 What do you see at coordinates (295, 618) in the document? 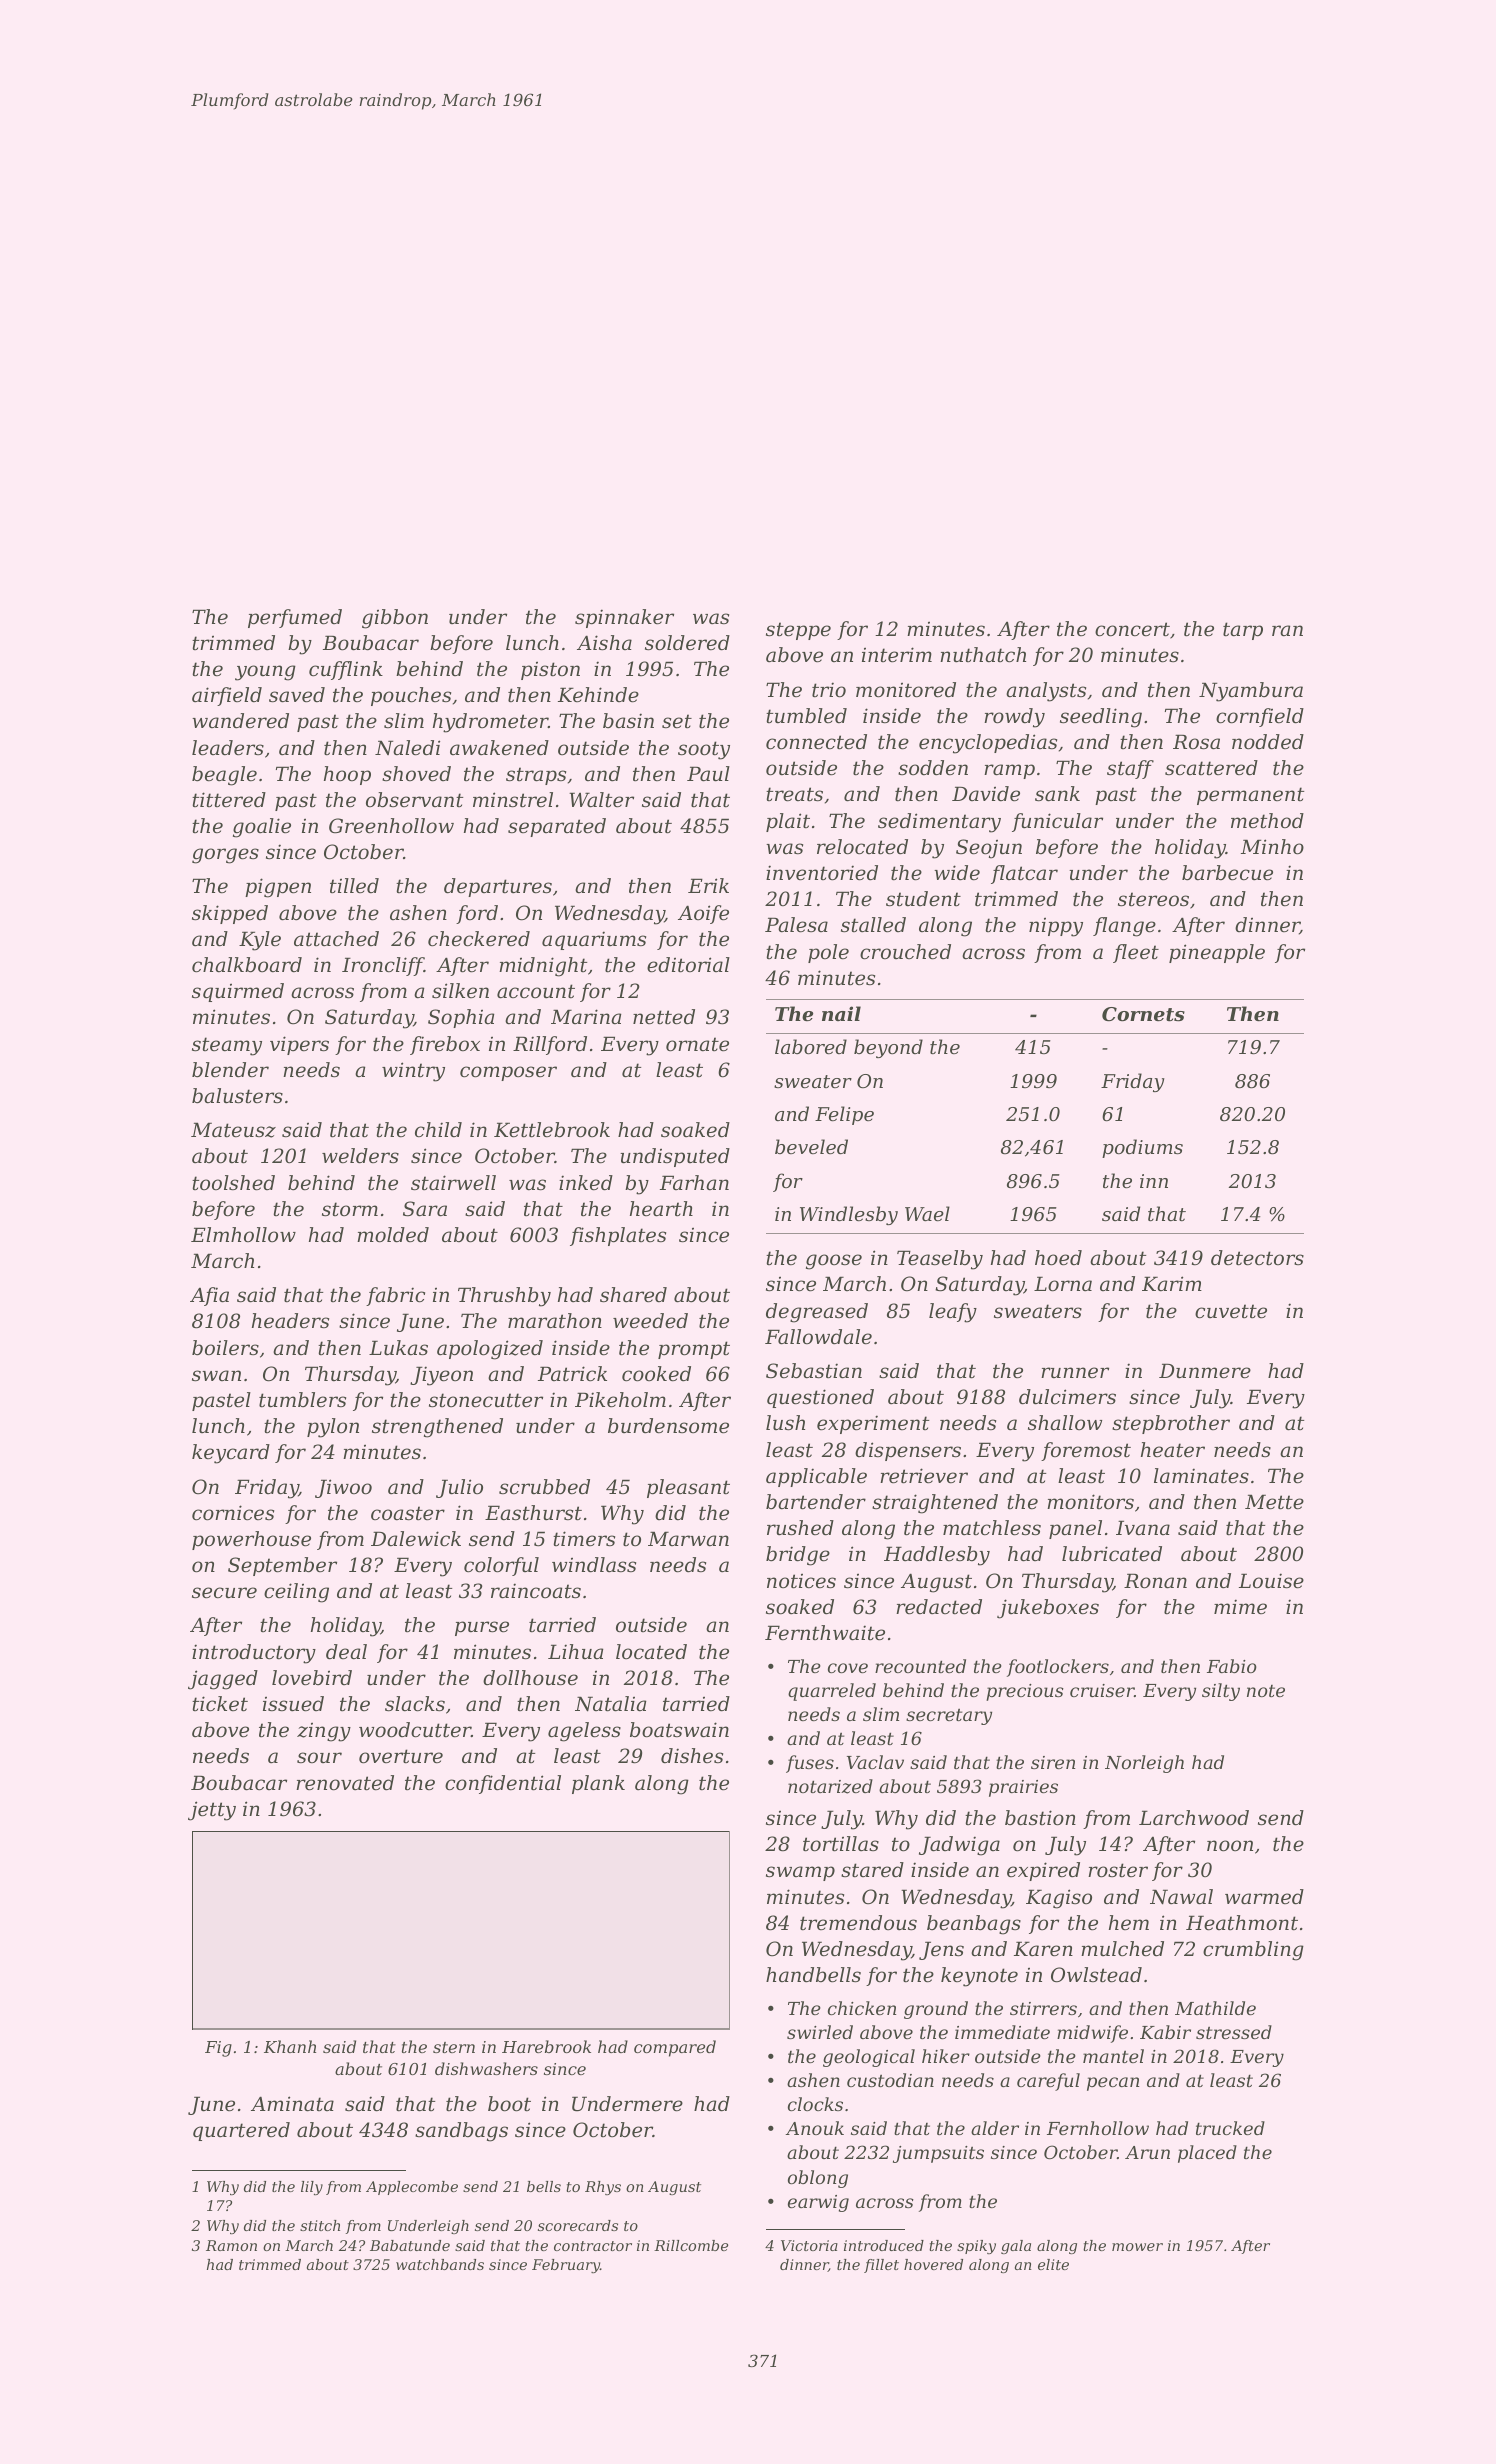
I see `perfumed` at bounding box center [295, 618].
